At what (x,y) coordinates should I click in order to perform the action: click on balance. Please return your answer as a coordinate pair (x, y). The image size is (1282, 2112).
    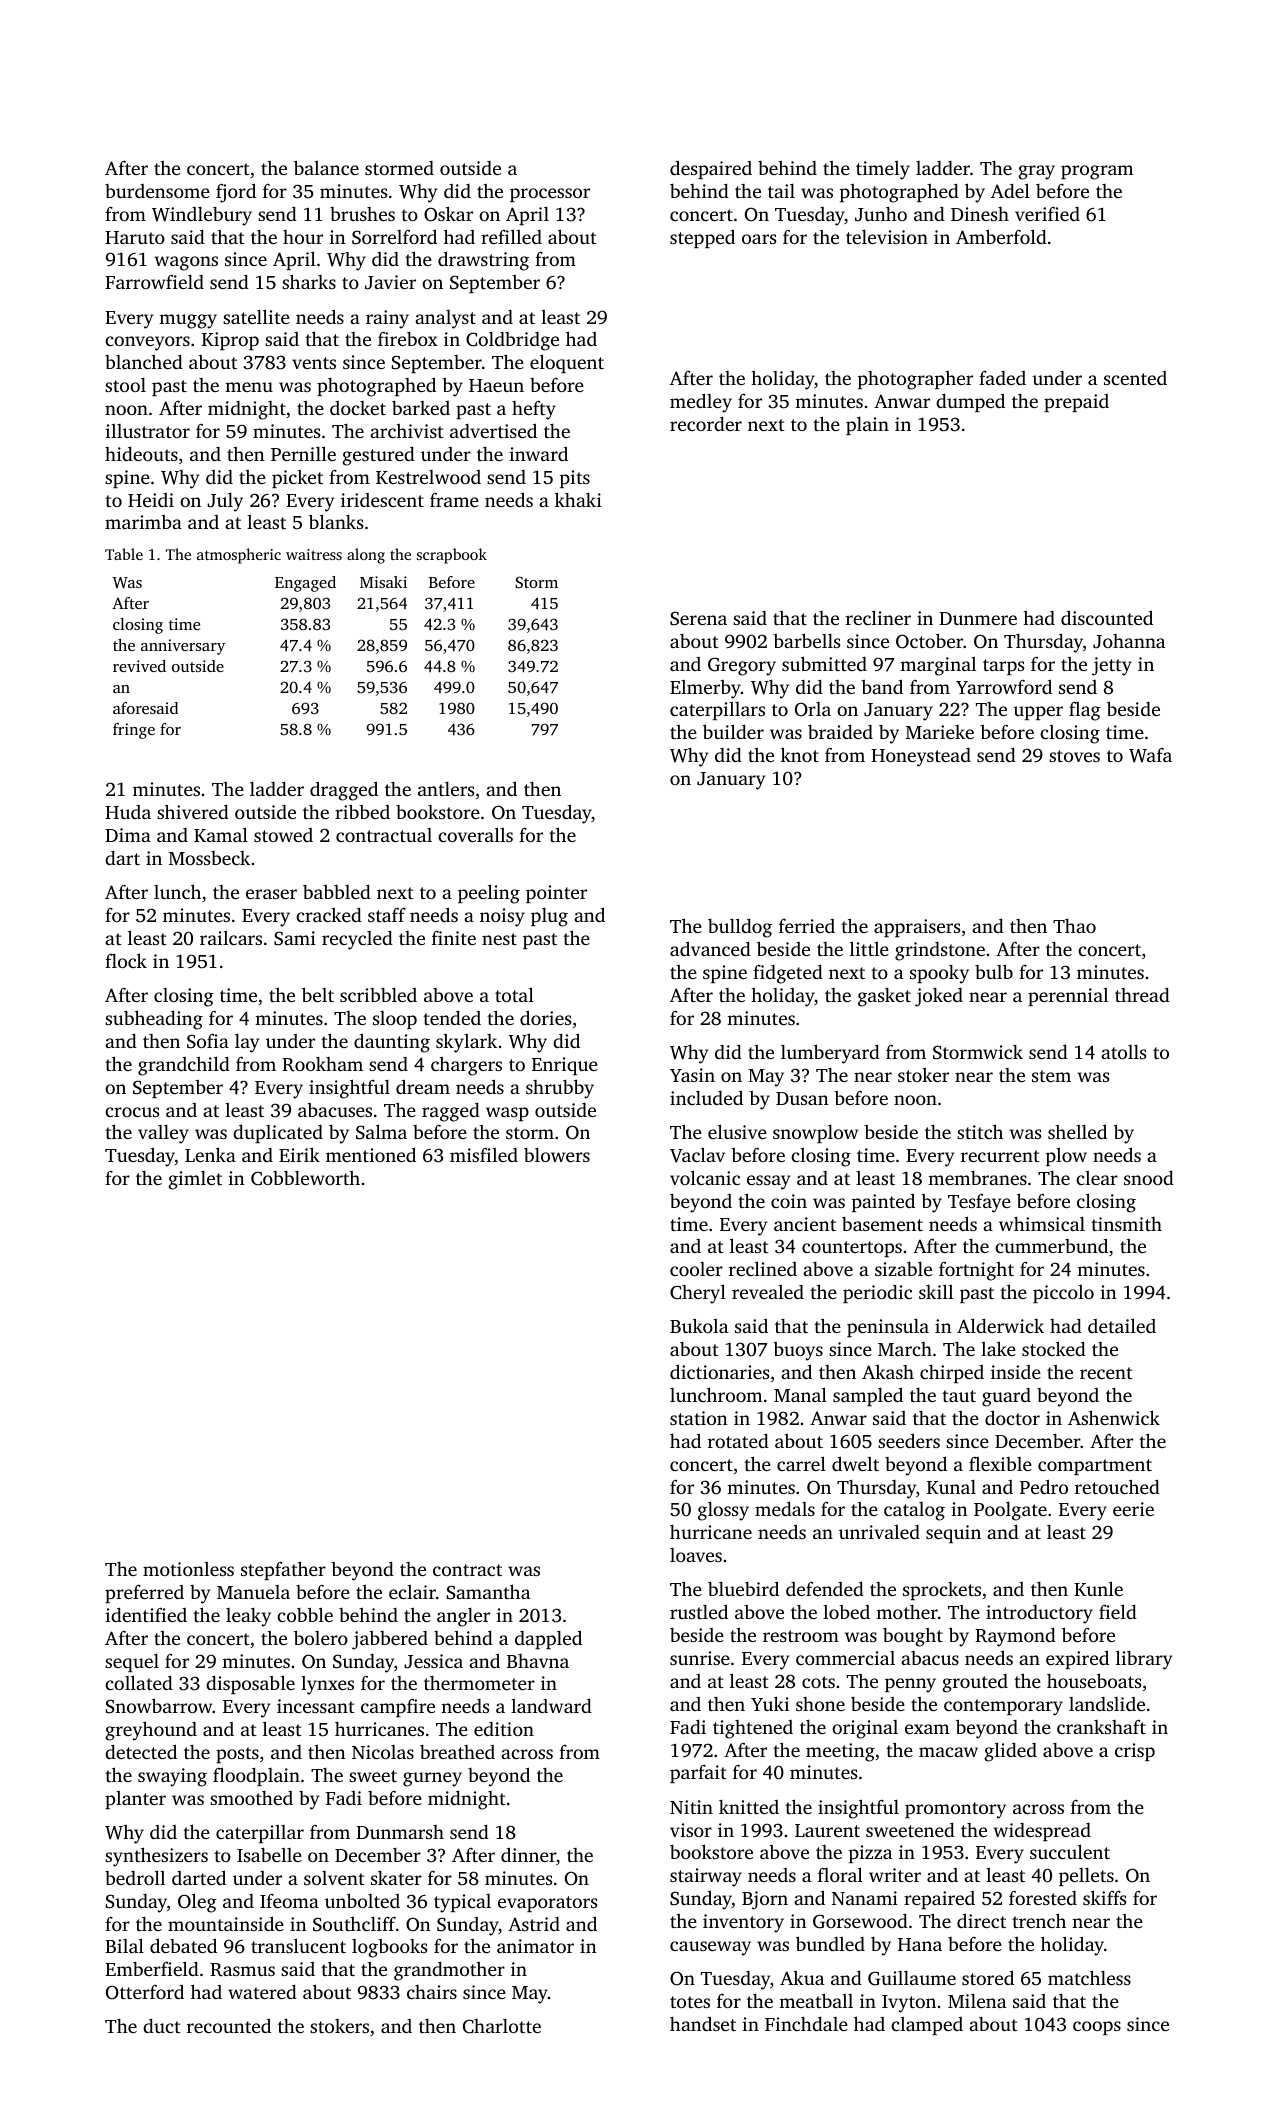
    Looking at the image, I should click on (326, 167).
